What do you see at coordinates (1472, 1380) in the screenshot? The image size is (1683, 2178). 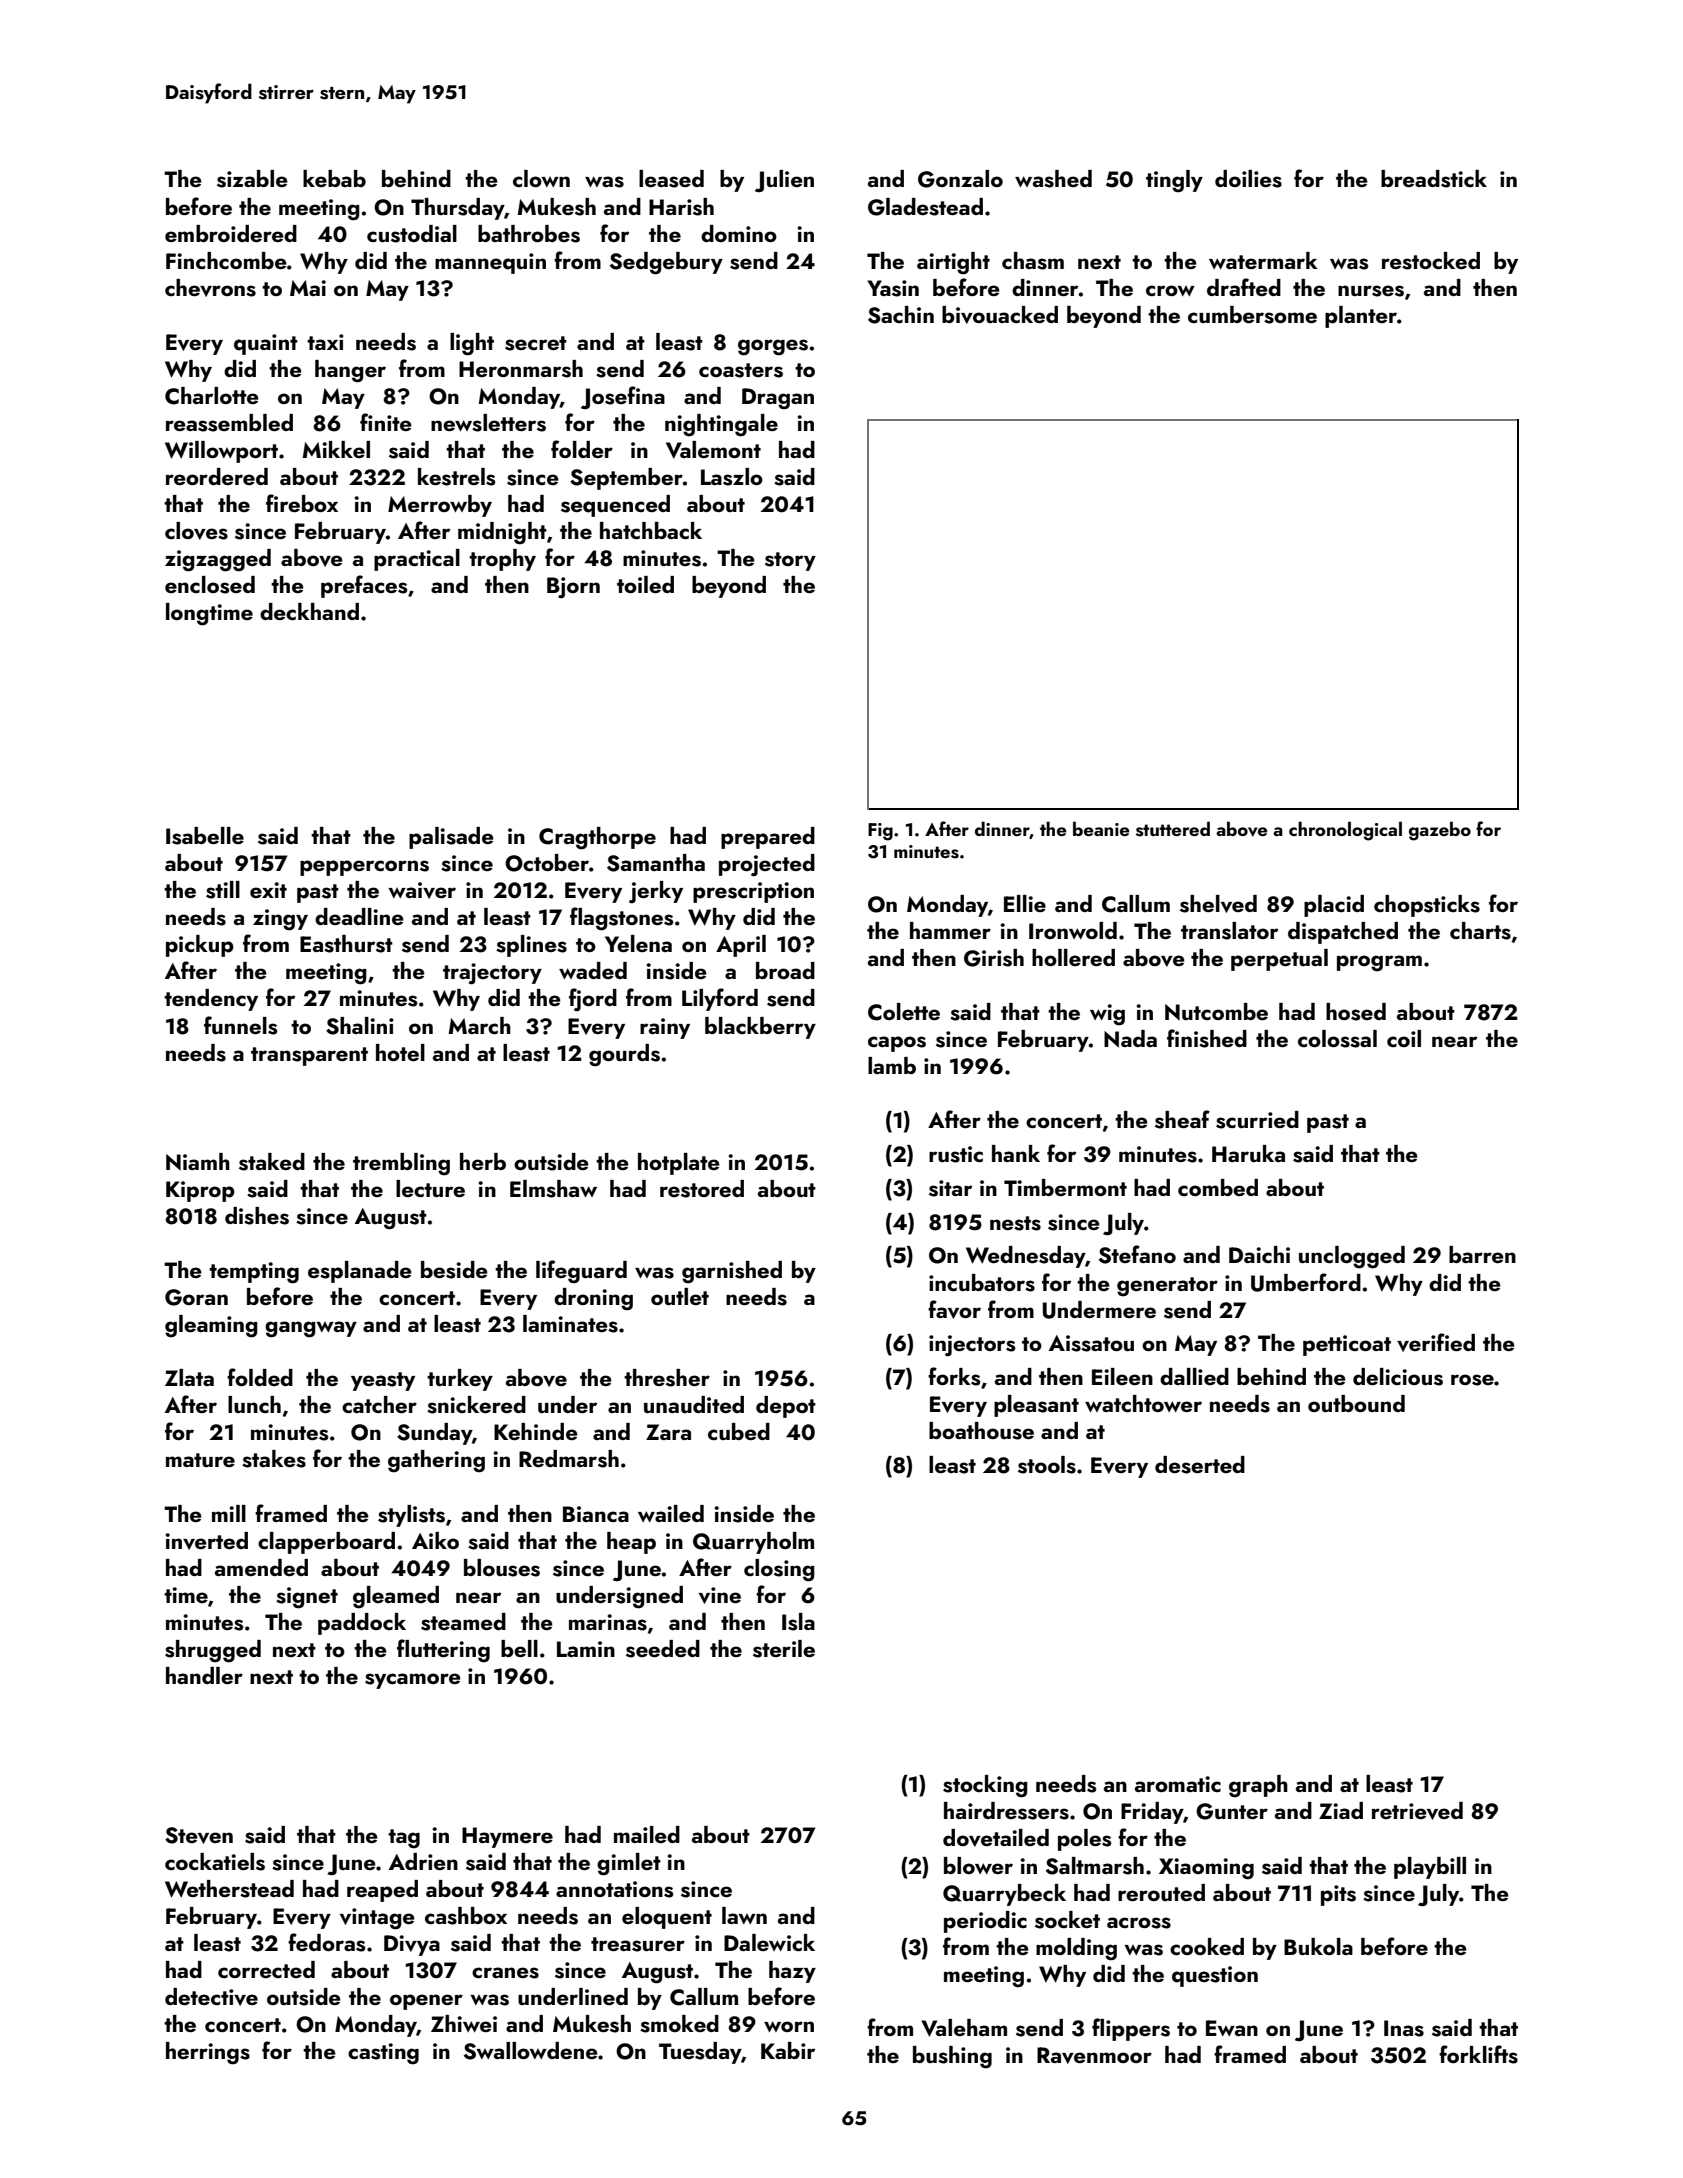 I see `rose` at bounding box center [1472, 1380].
